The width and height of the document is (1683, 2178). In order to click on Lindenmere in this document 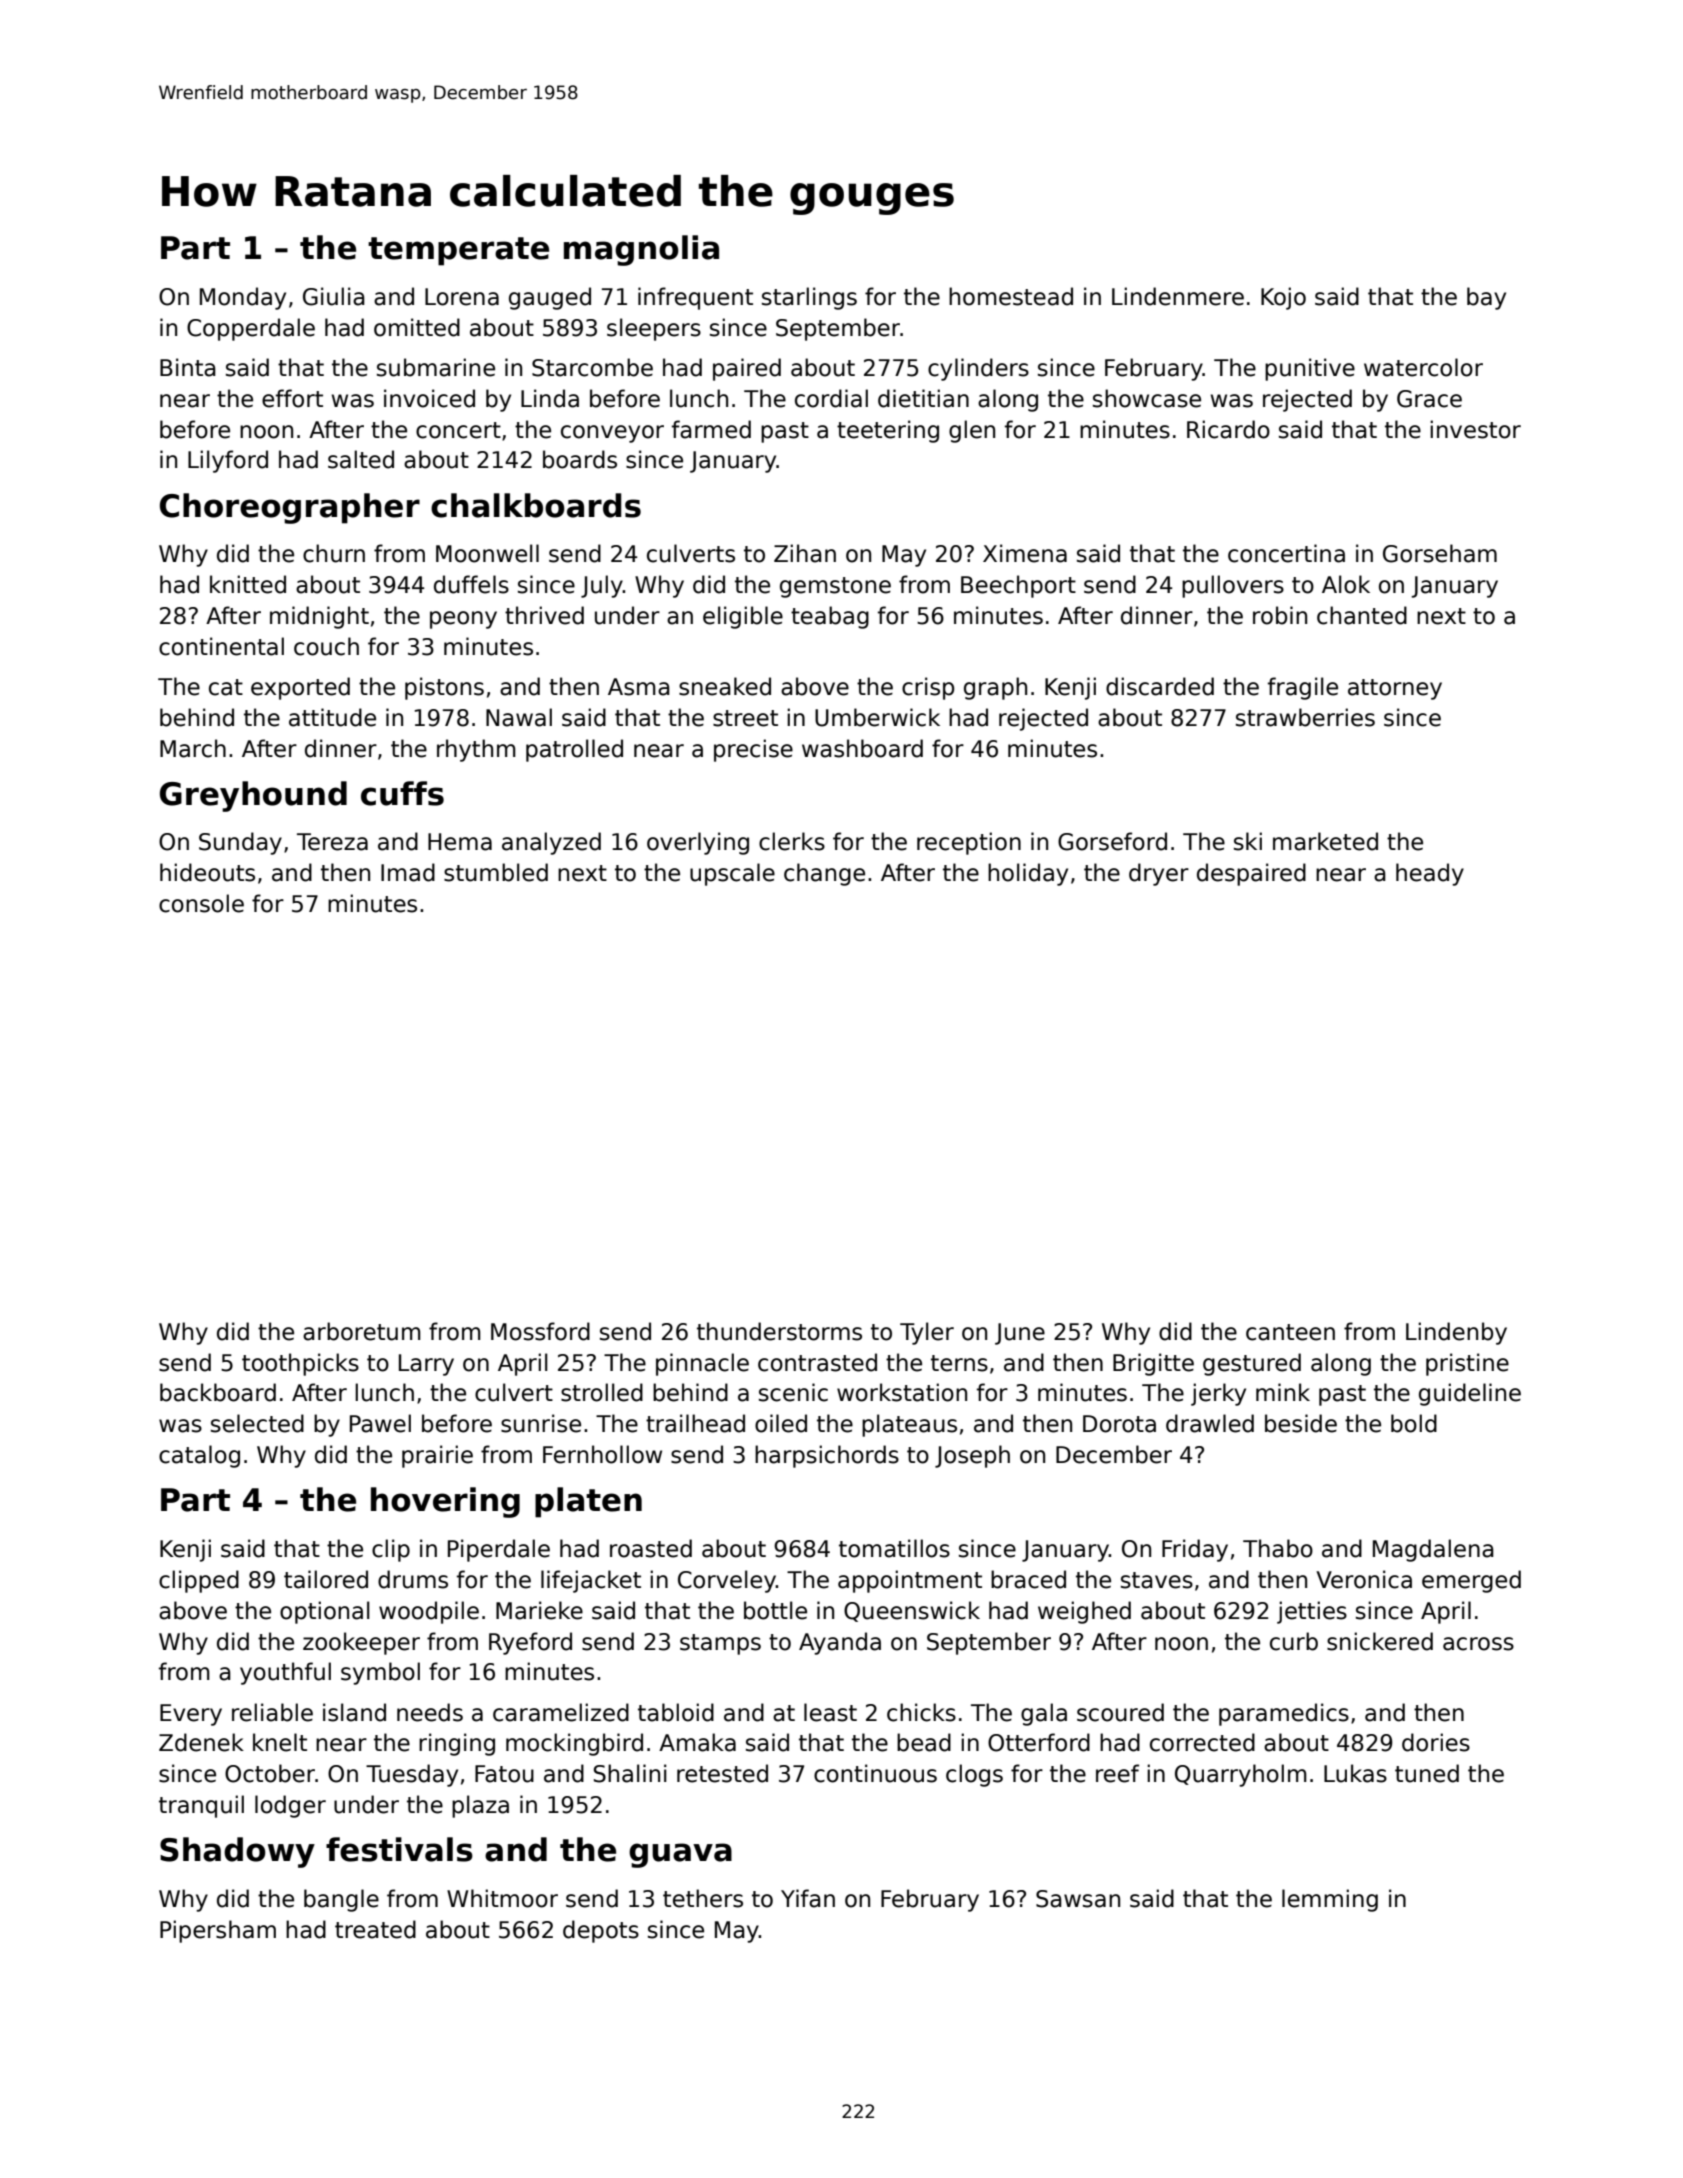, I will do `click(1178, 296)`.
